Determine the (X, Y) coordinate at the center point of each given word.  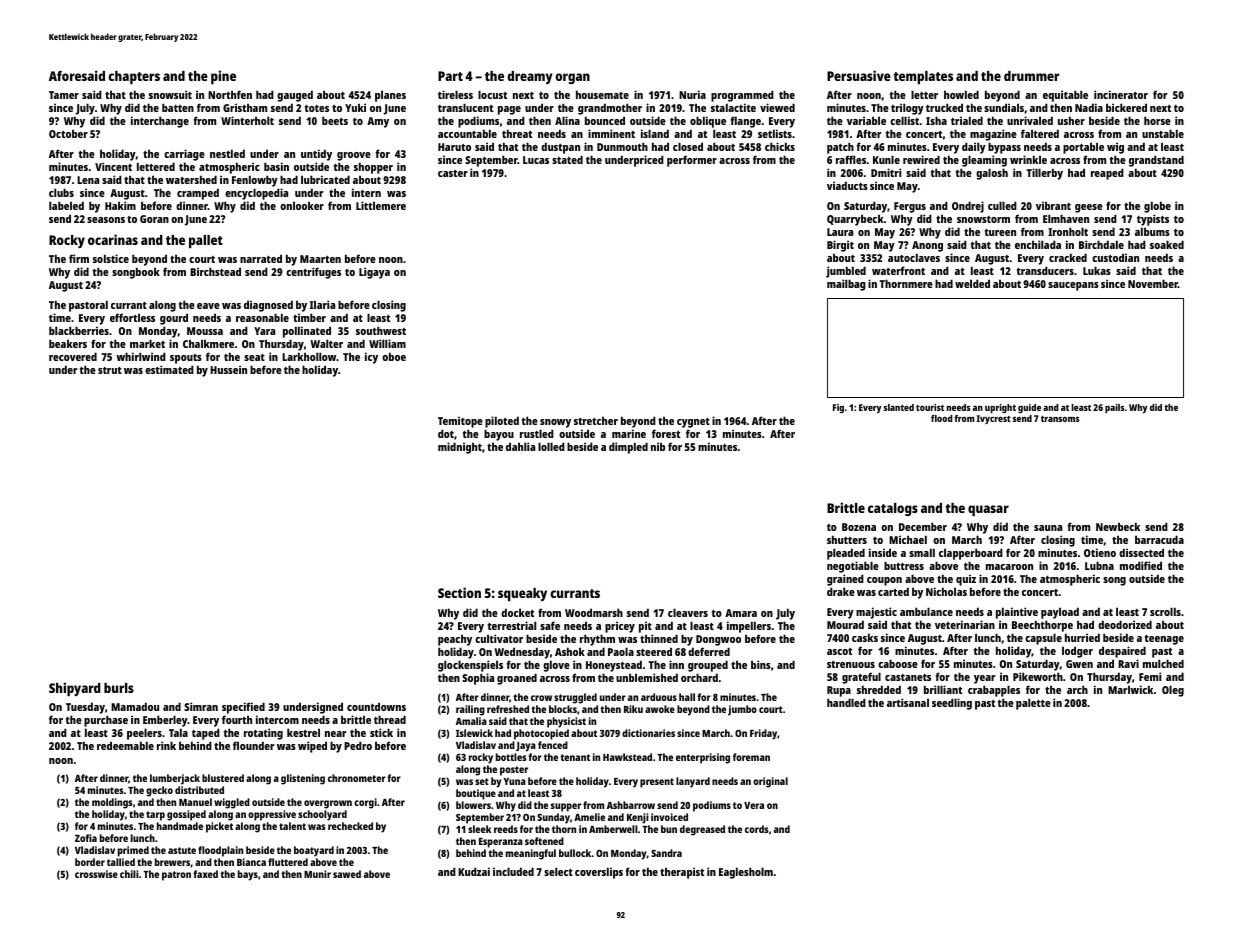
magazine (993, 135)
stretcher (596, 420)
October (68, 133)
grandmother (610, 109)
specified (243, 708)
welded (972, 283)
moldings (112, 803)
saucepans (1073, 286)
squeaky (522, 594)
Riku (633, 709)
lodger (1077, 652)
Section (459, 592)
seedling (952, 704)
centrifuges (313, 273)
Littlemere (381, 205)
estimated (169, 369)
